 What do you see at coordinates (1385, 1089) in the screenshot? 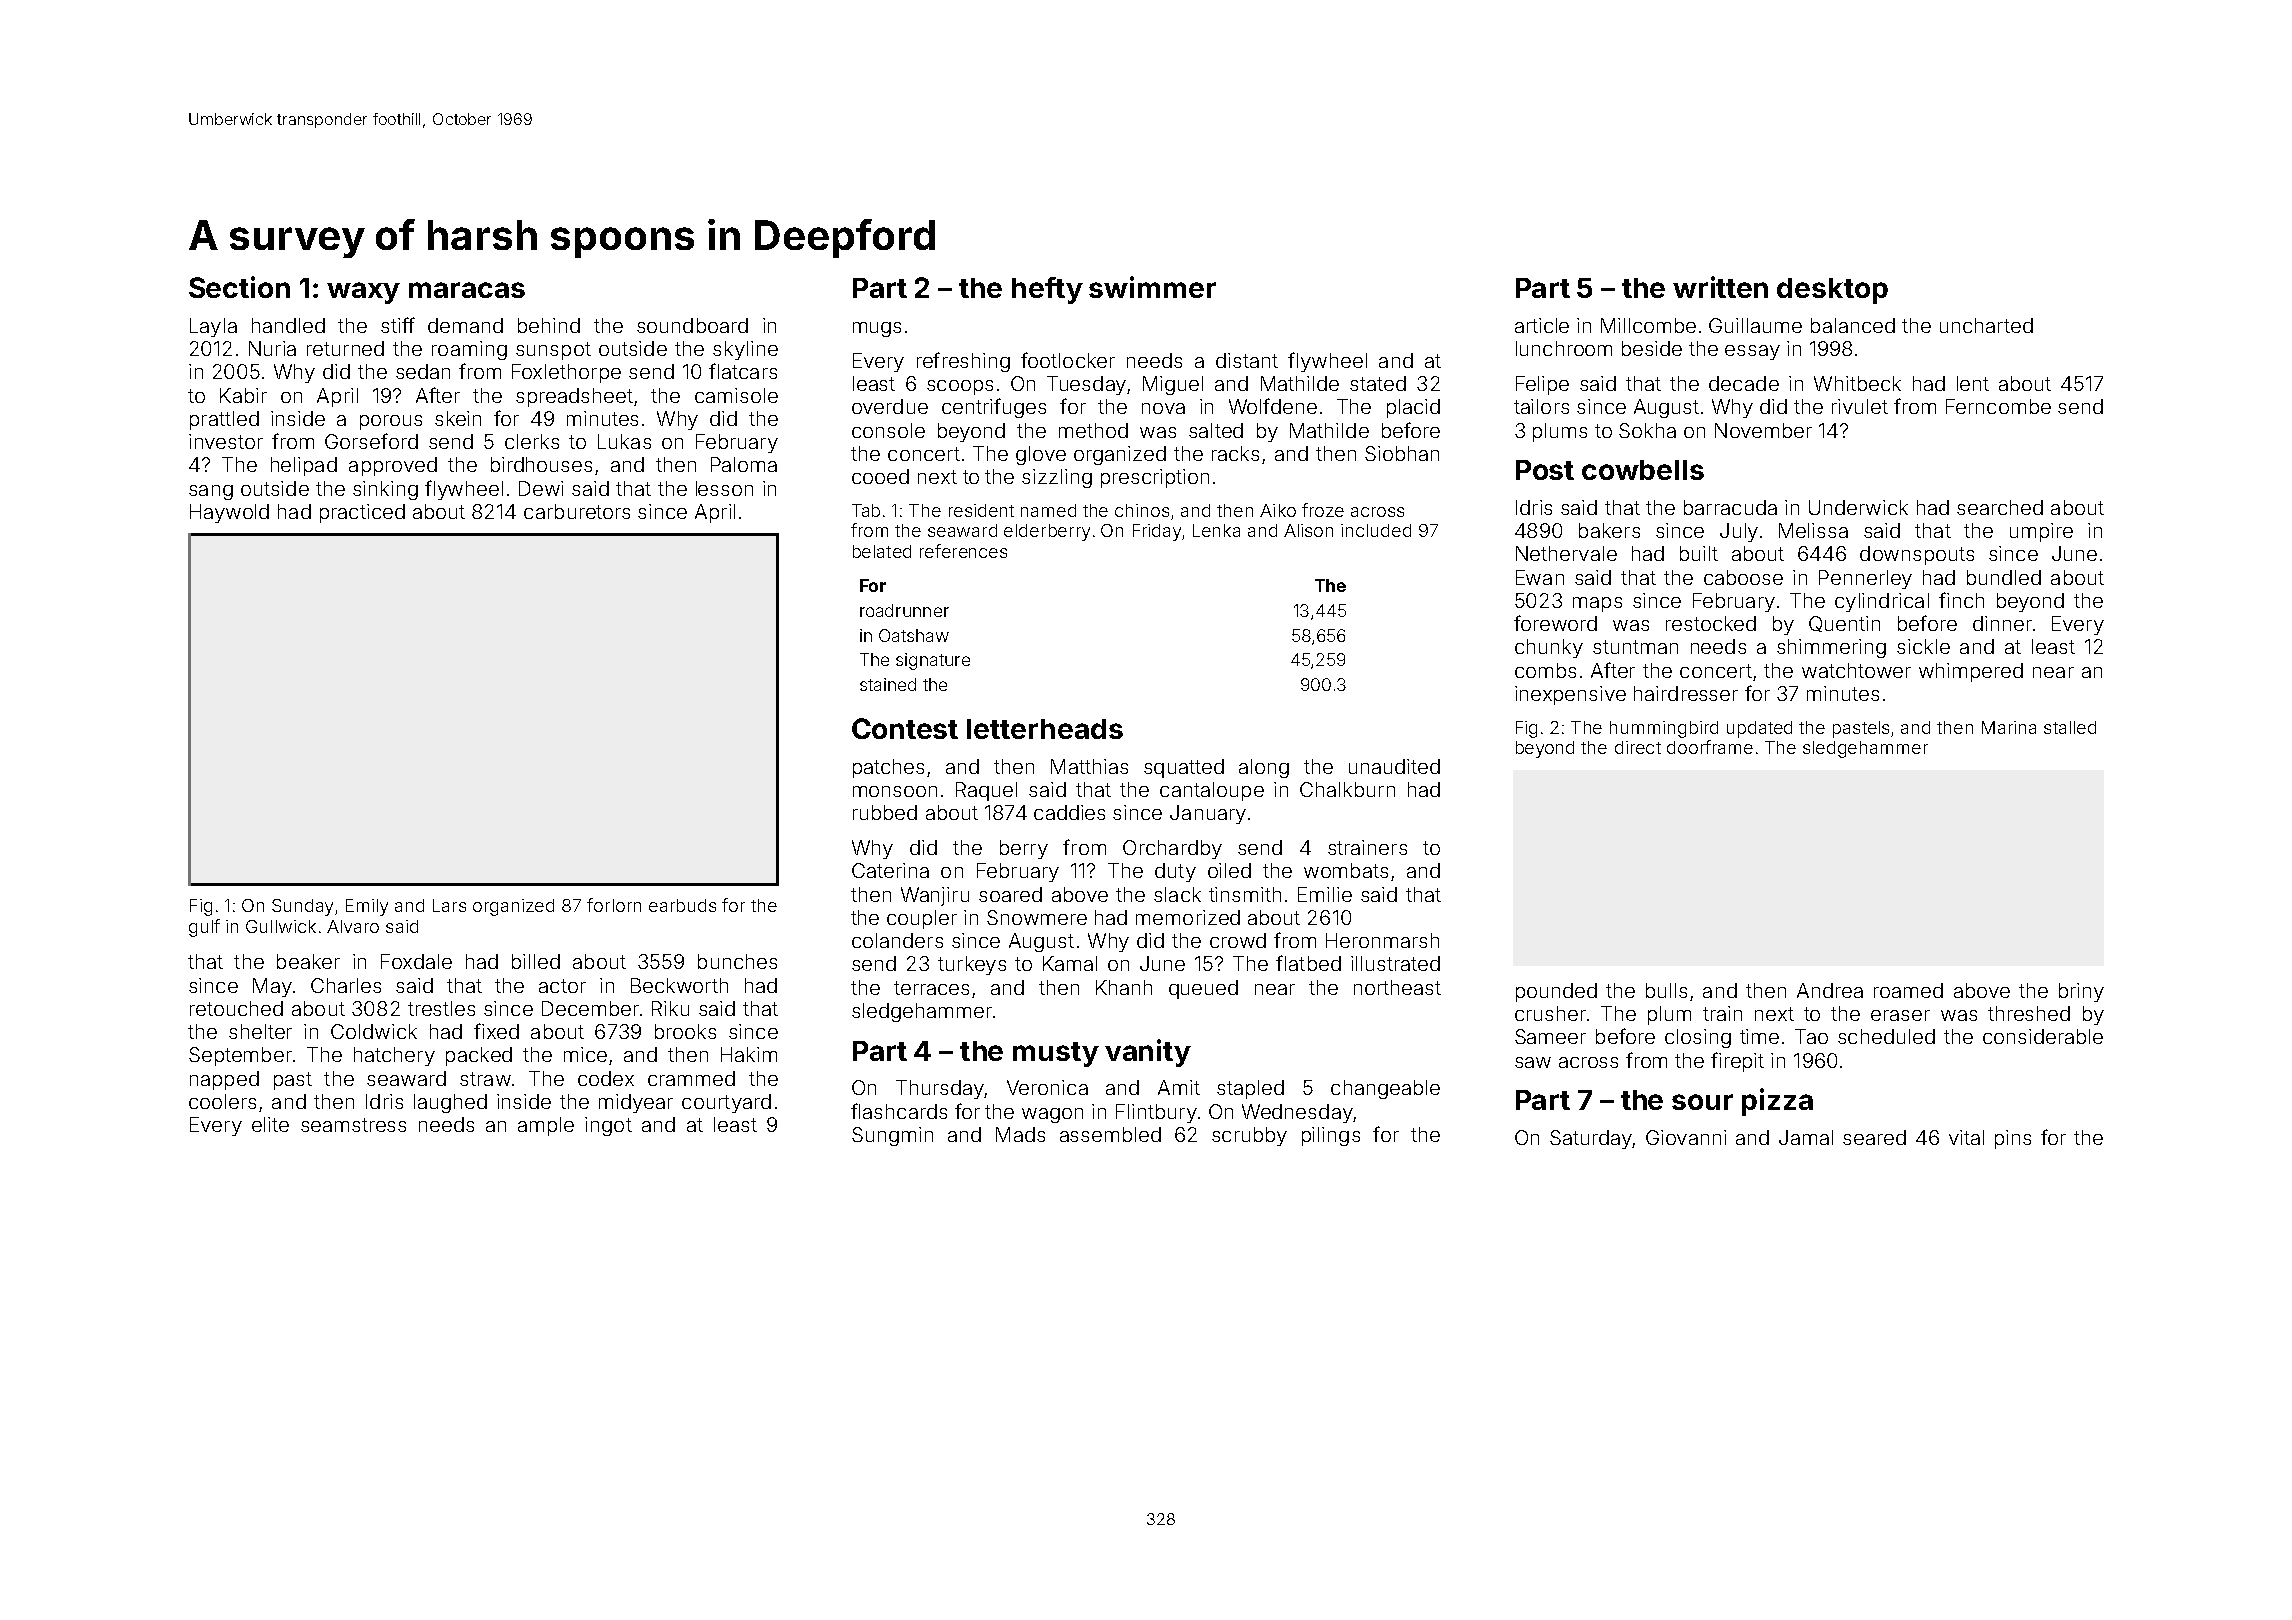
I see `changeable` at bounding box center [1385, 1089].
